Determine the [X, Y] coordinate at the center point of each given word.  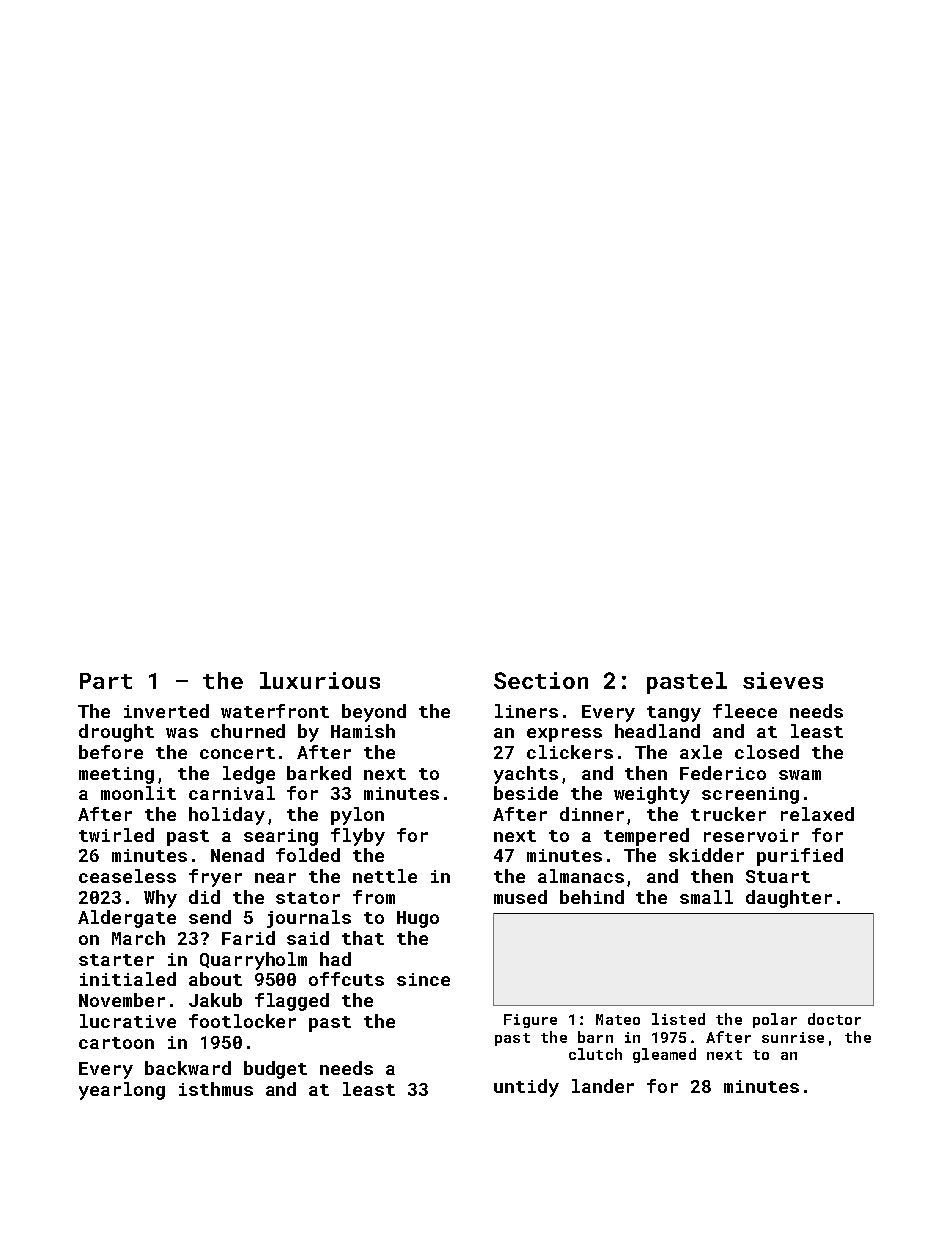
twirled [116, 835]
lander [603, 1086]
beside [526, 793]
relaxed [817, 814]
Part [106, 681]
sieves [783, 680]
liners [526, 711]
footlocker [242, 1021]
